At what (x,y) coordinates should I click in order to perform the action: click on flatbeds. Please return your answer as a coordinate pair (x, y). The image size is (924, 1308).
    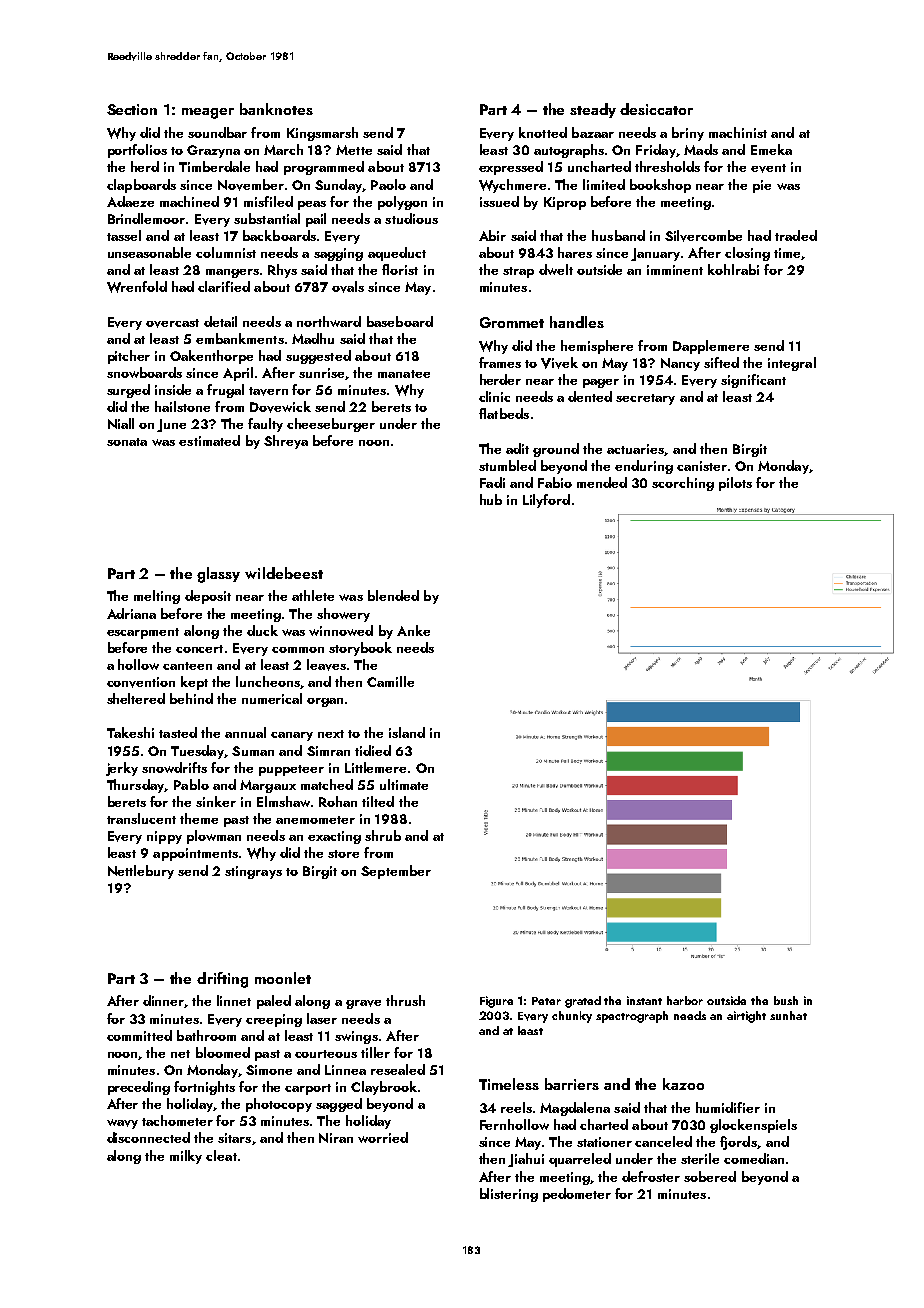
    Looking at the image, I should click on (504, 413).
